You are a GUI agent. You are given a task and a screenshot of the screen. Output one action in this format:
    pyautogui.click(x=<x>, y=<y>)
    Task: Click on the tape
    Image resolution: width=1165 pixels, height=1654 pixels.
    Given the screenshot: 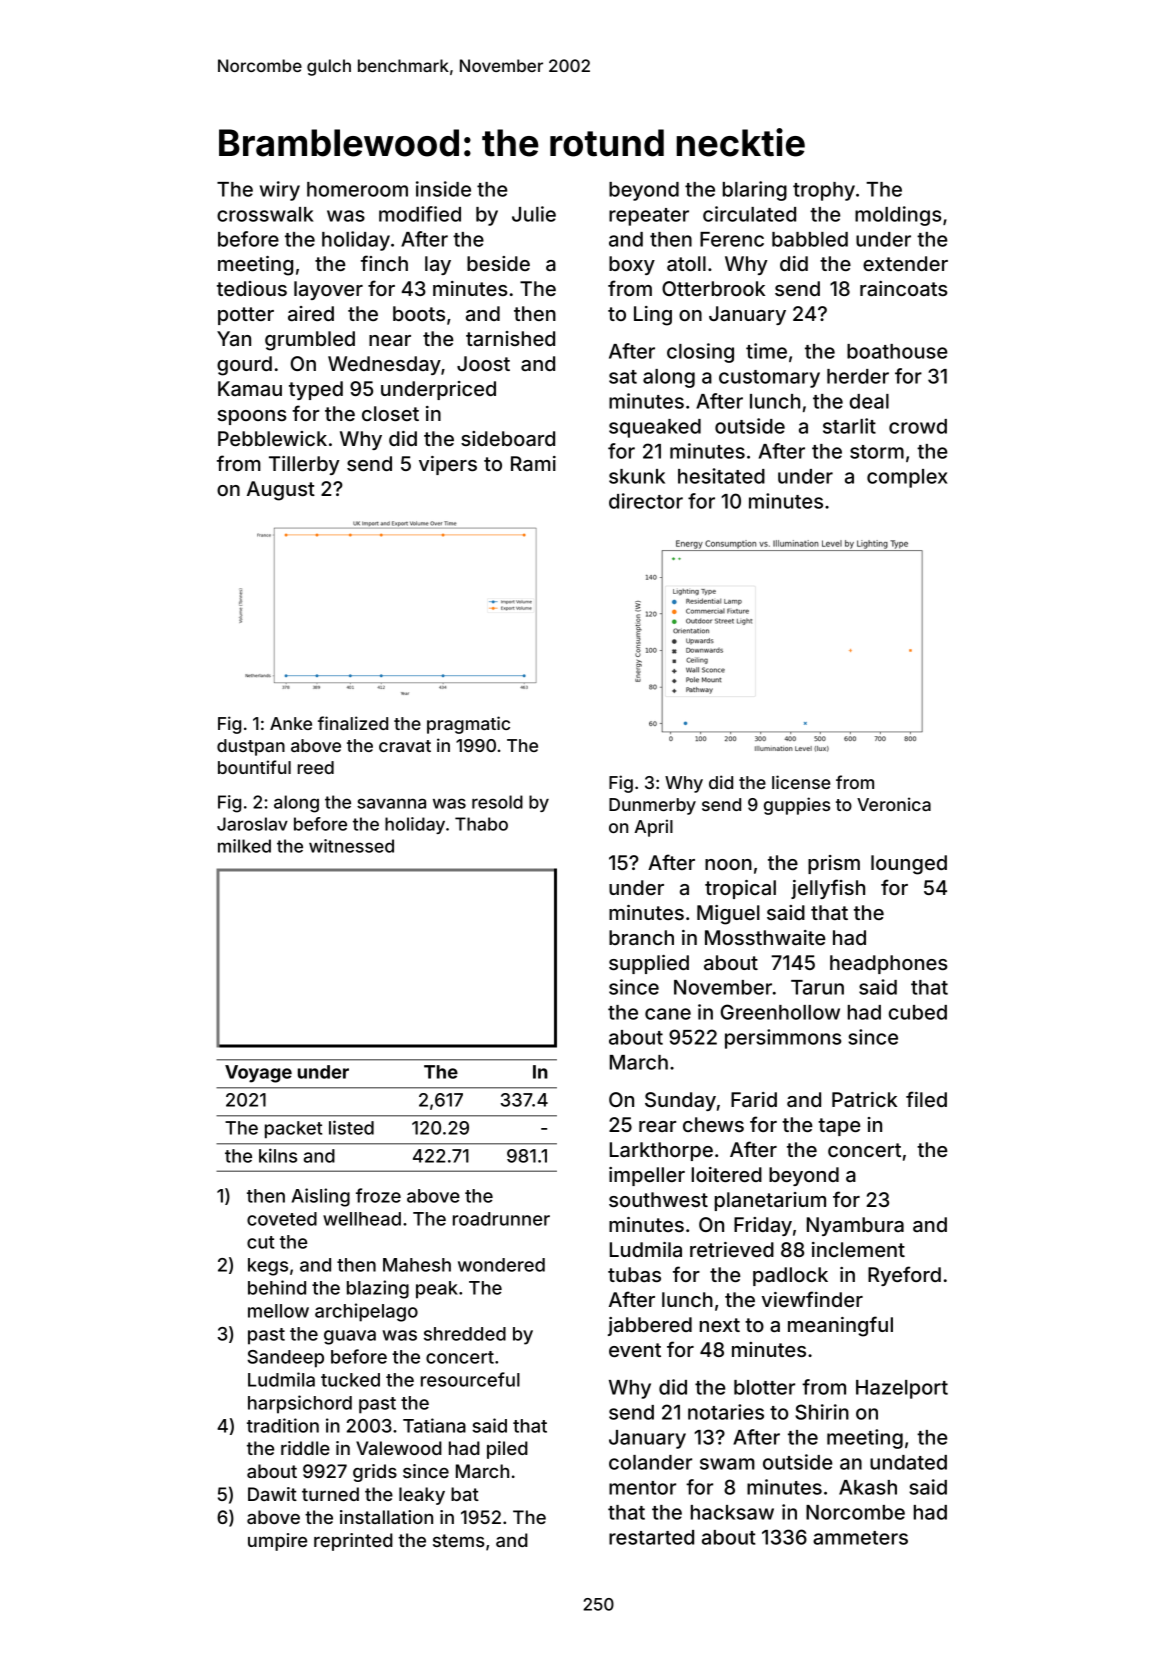 What is the action you would take?
    pyautogui.click(x=839, y=1127)
